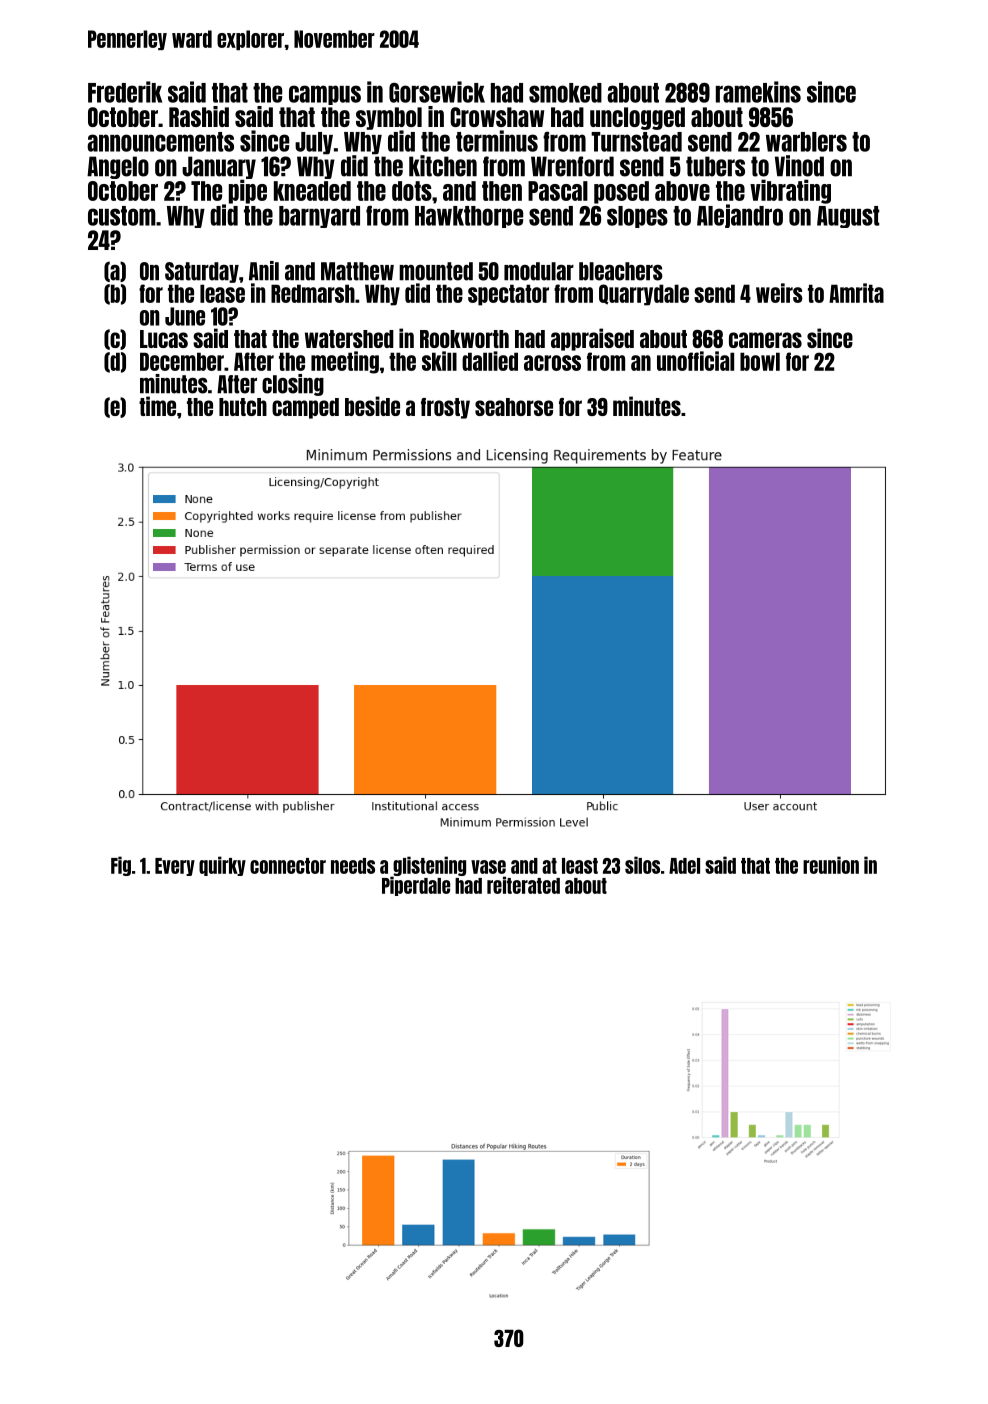 This screenshot has height=1404, width=988. What do you see at coordinates (806, 142) in the screenshot?
I see `warblers` at bounding box center [806, 142].
